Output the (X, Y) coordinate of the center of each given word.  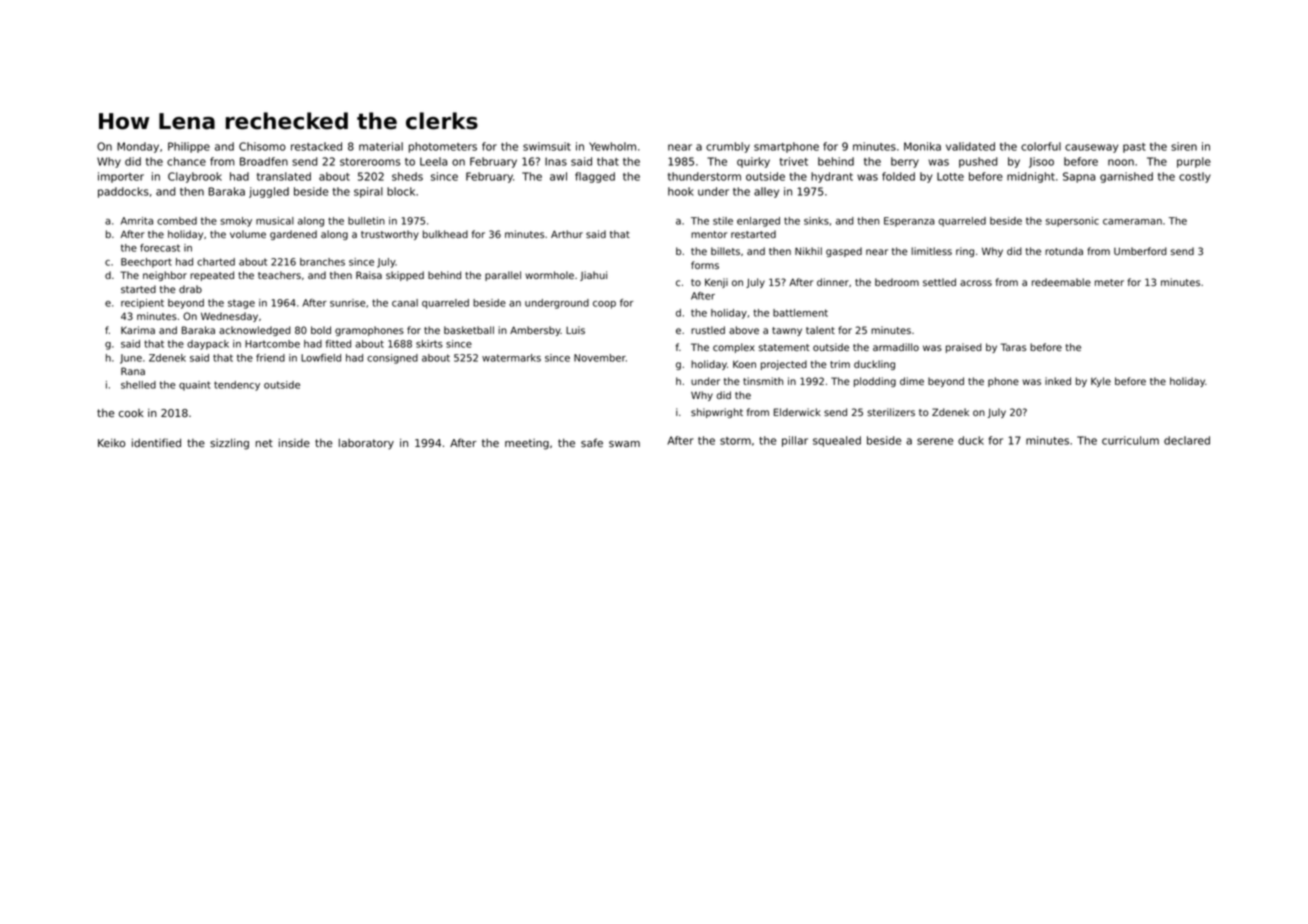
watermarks (511, 358)
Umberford (1140, 251)
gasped (844, 252)
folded (898, 176)
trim (840, 364)
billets (725, 251)
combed (177, 221)
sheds (407, 176)
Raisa (369, 275)
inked (1058, 381)
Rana (133, 371)
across (976, 283)
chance (186, 161)
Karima (138, 330)
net (264, 443)
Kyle (1101, 382)
